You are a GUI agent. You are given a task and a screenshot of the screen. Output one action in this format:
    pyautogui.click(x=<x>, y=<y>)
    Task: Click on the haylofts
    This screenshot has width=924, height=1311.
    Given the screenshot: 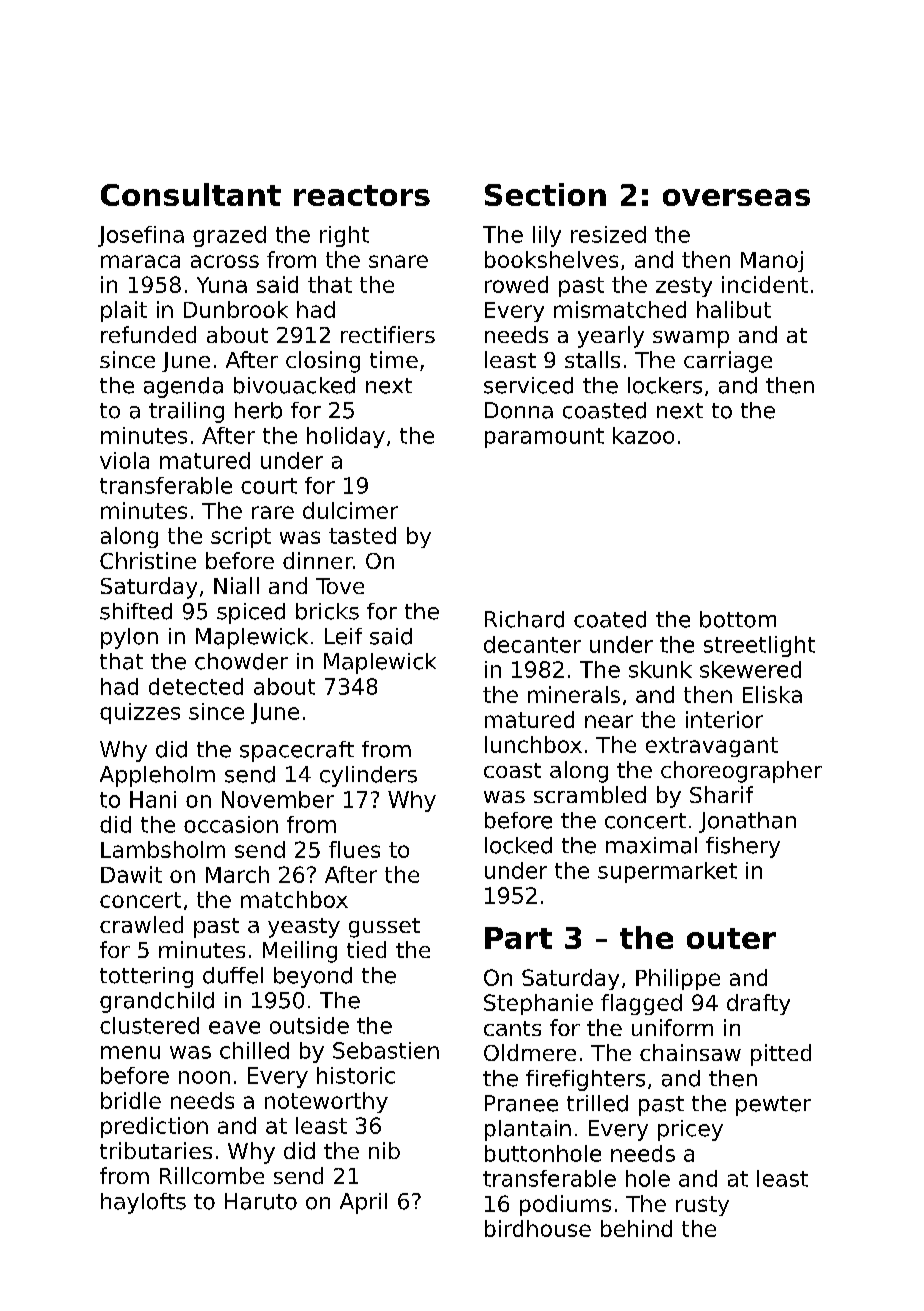 What is the action you would take?
    pyautogui.click(x=143, y=1203)
